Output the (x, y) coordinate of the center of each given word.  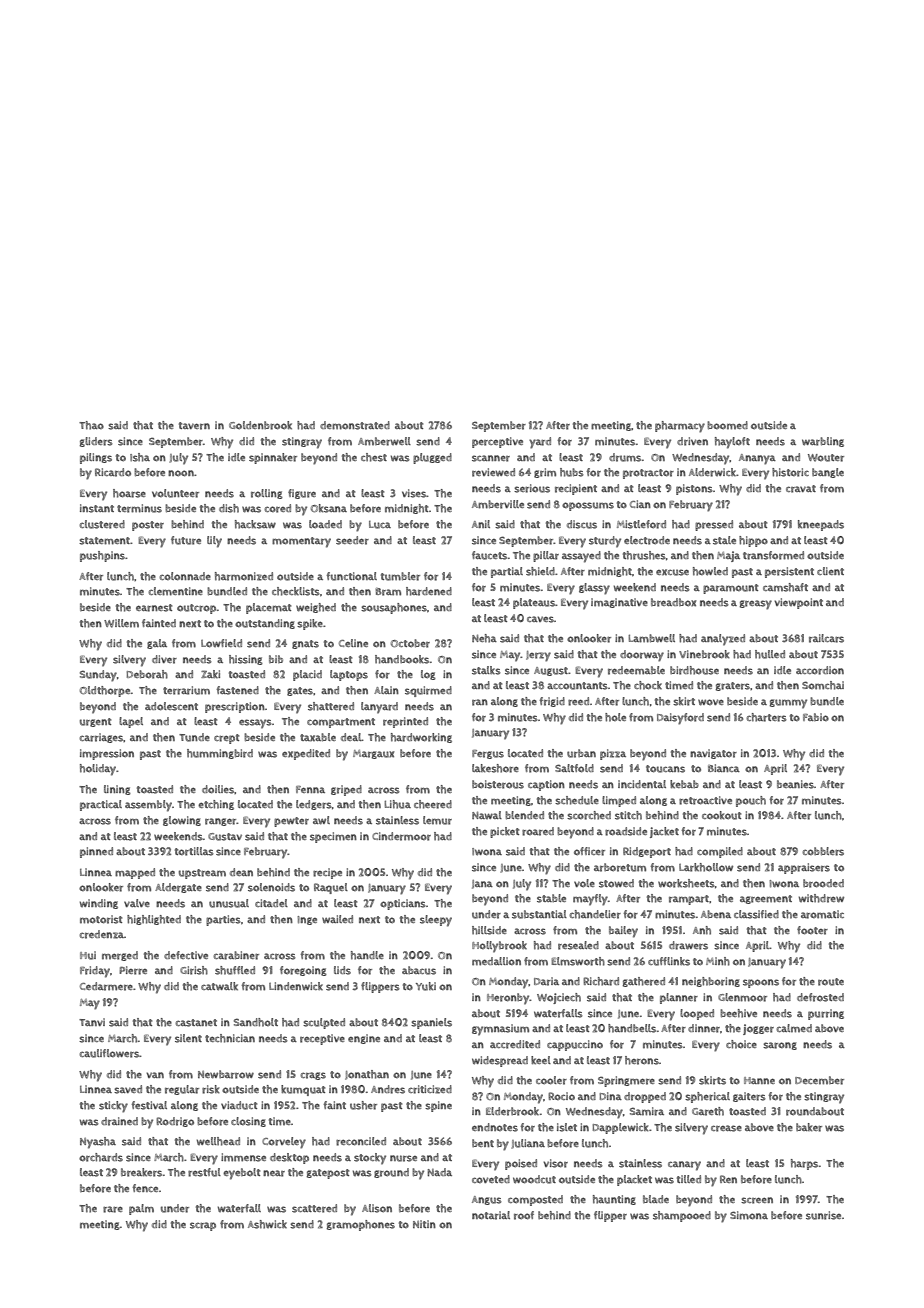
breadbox (673, 602)
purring (826, 1014)
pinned (96, 852)
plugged (432, 458)
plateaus (534, 603)
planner (679, 998)
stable (551, 898)
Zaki (210, 674)
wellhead (218, 1141)
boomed (727, 425)
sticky (113, 1107)
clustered (102, 524)
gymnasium (500, 1030)
